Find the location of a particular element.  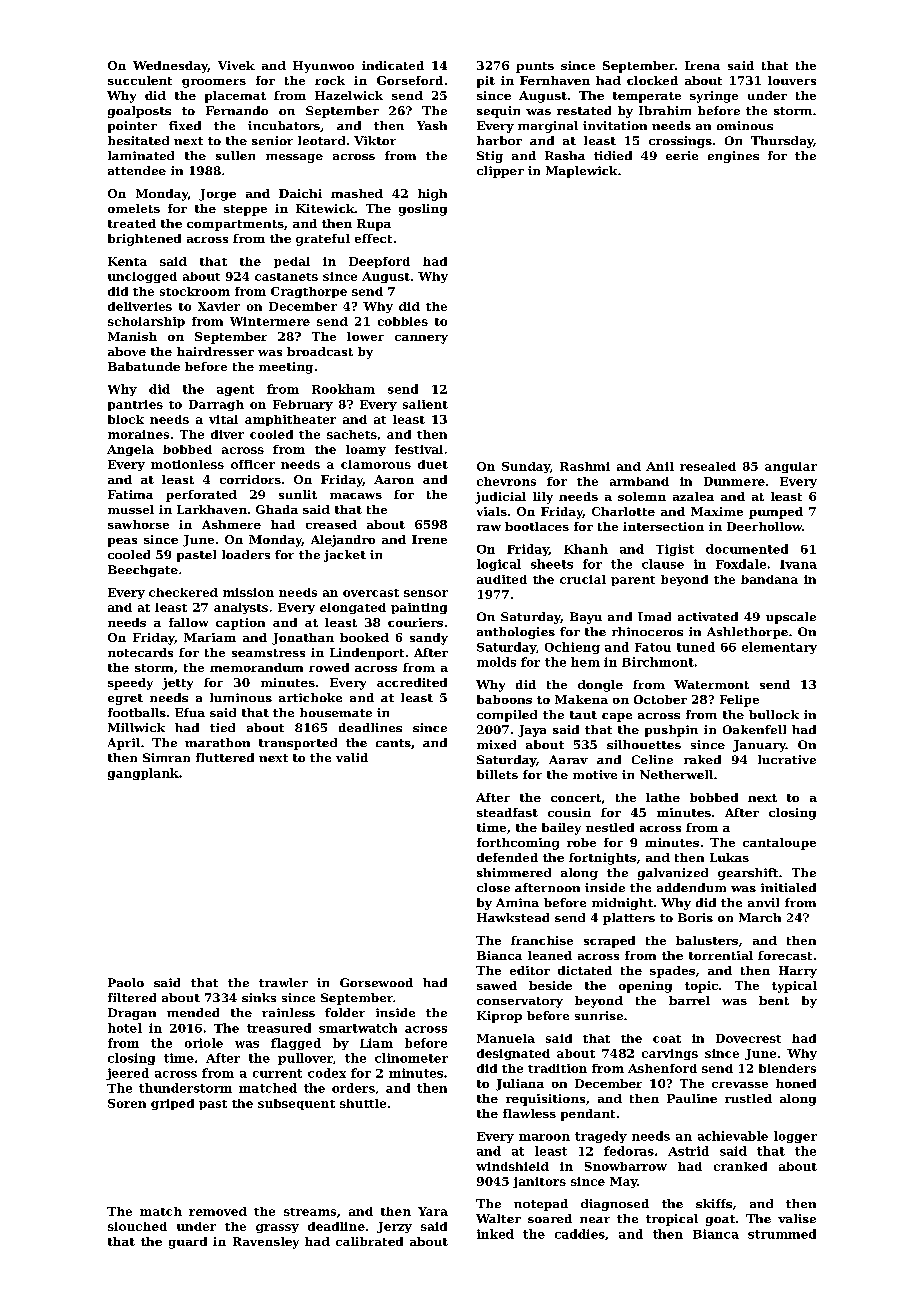

Yash is located at coordinates (432, 125).
